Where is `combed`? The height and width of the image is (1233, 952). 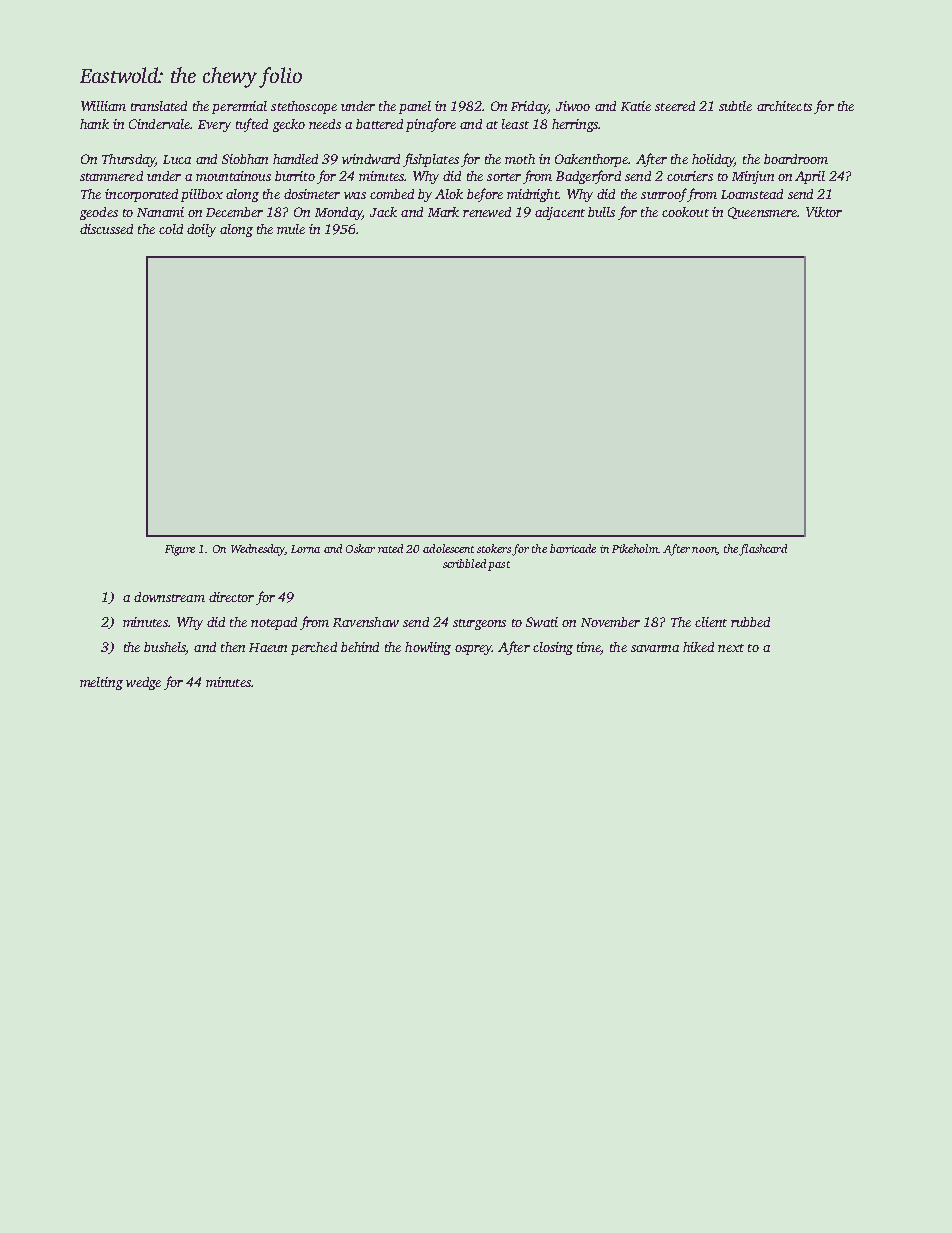 combed is located at coordinates (392, 194).
